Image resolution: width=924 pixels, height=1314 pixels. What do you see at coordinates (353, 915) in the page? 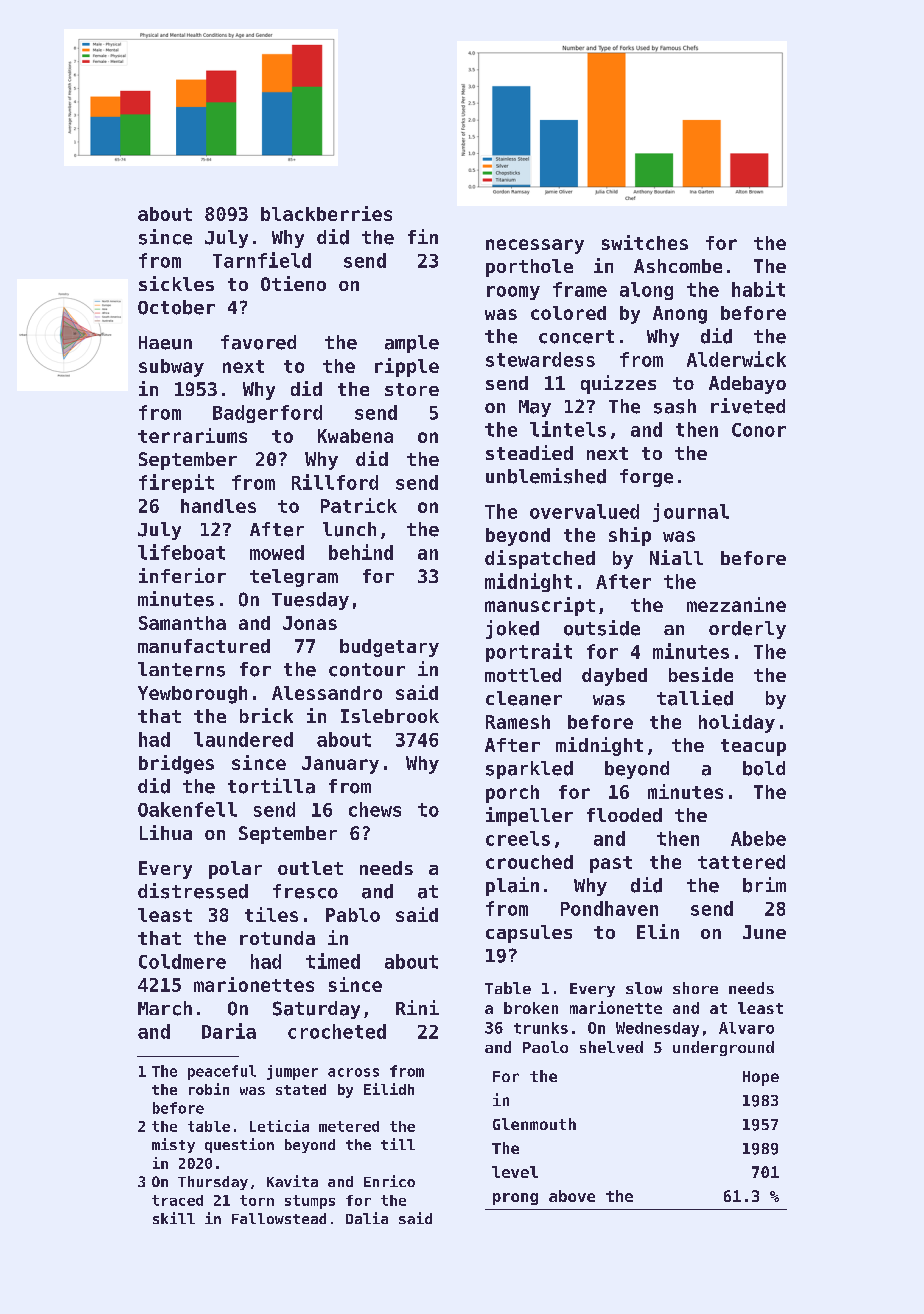
I see `Pablo` at bounding box center [353, 915].
